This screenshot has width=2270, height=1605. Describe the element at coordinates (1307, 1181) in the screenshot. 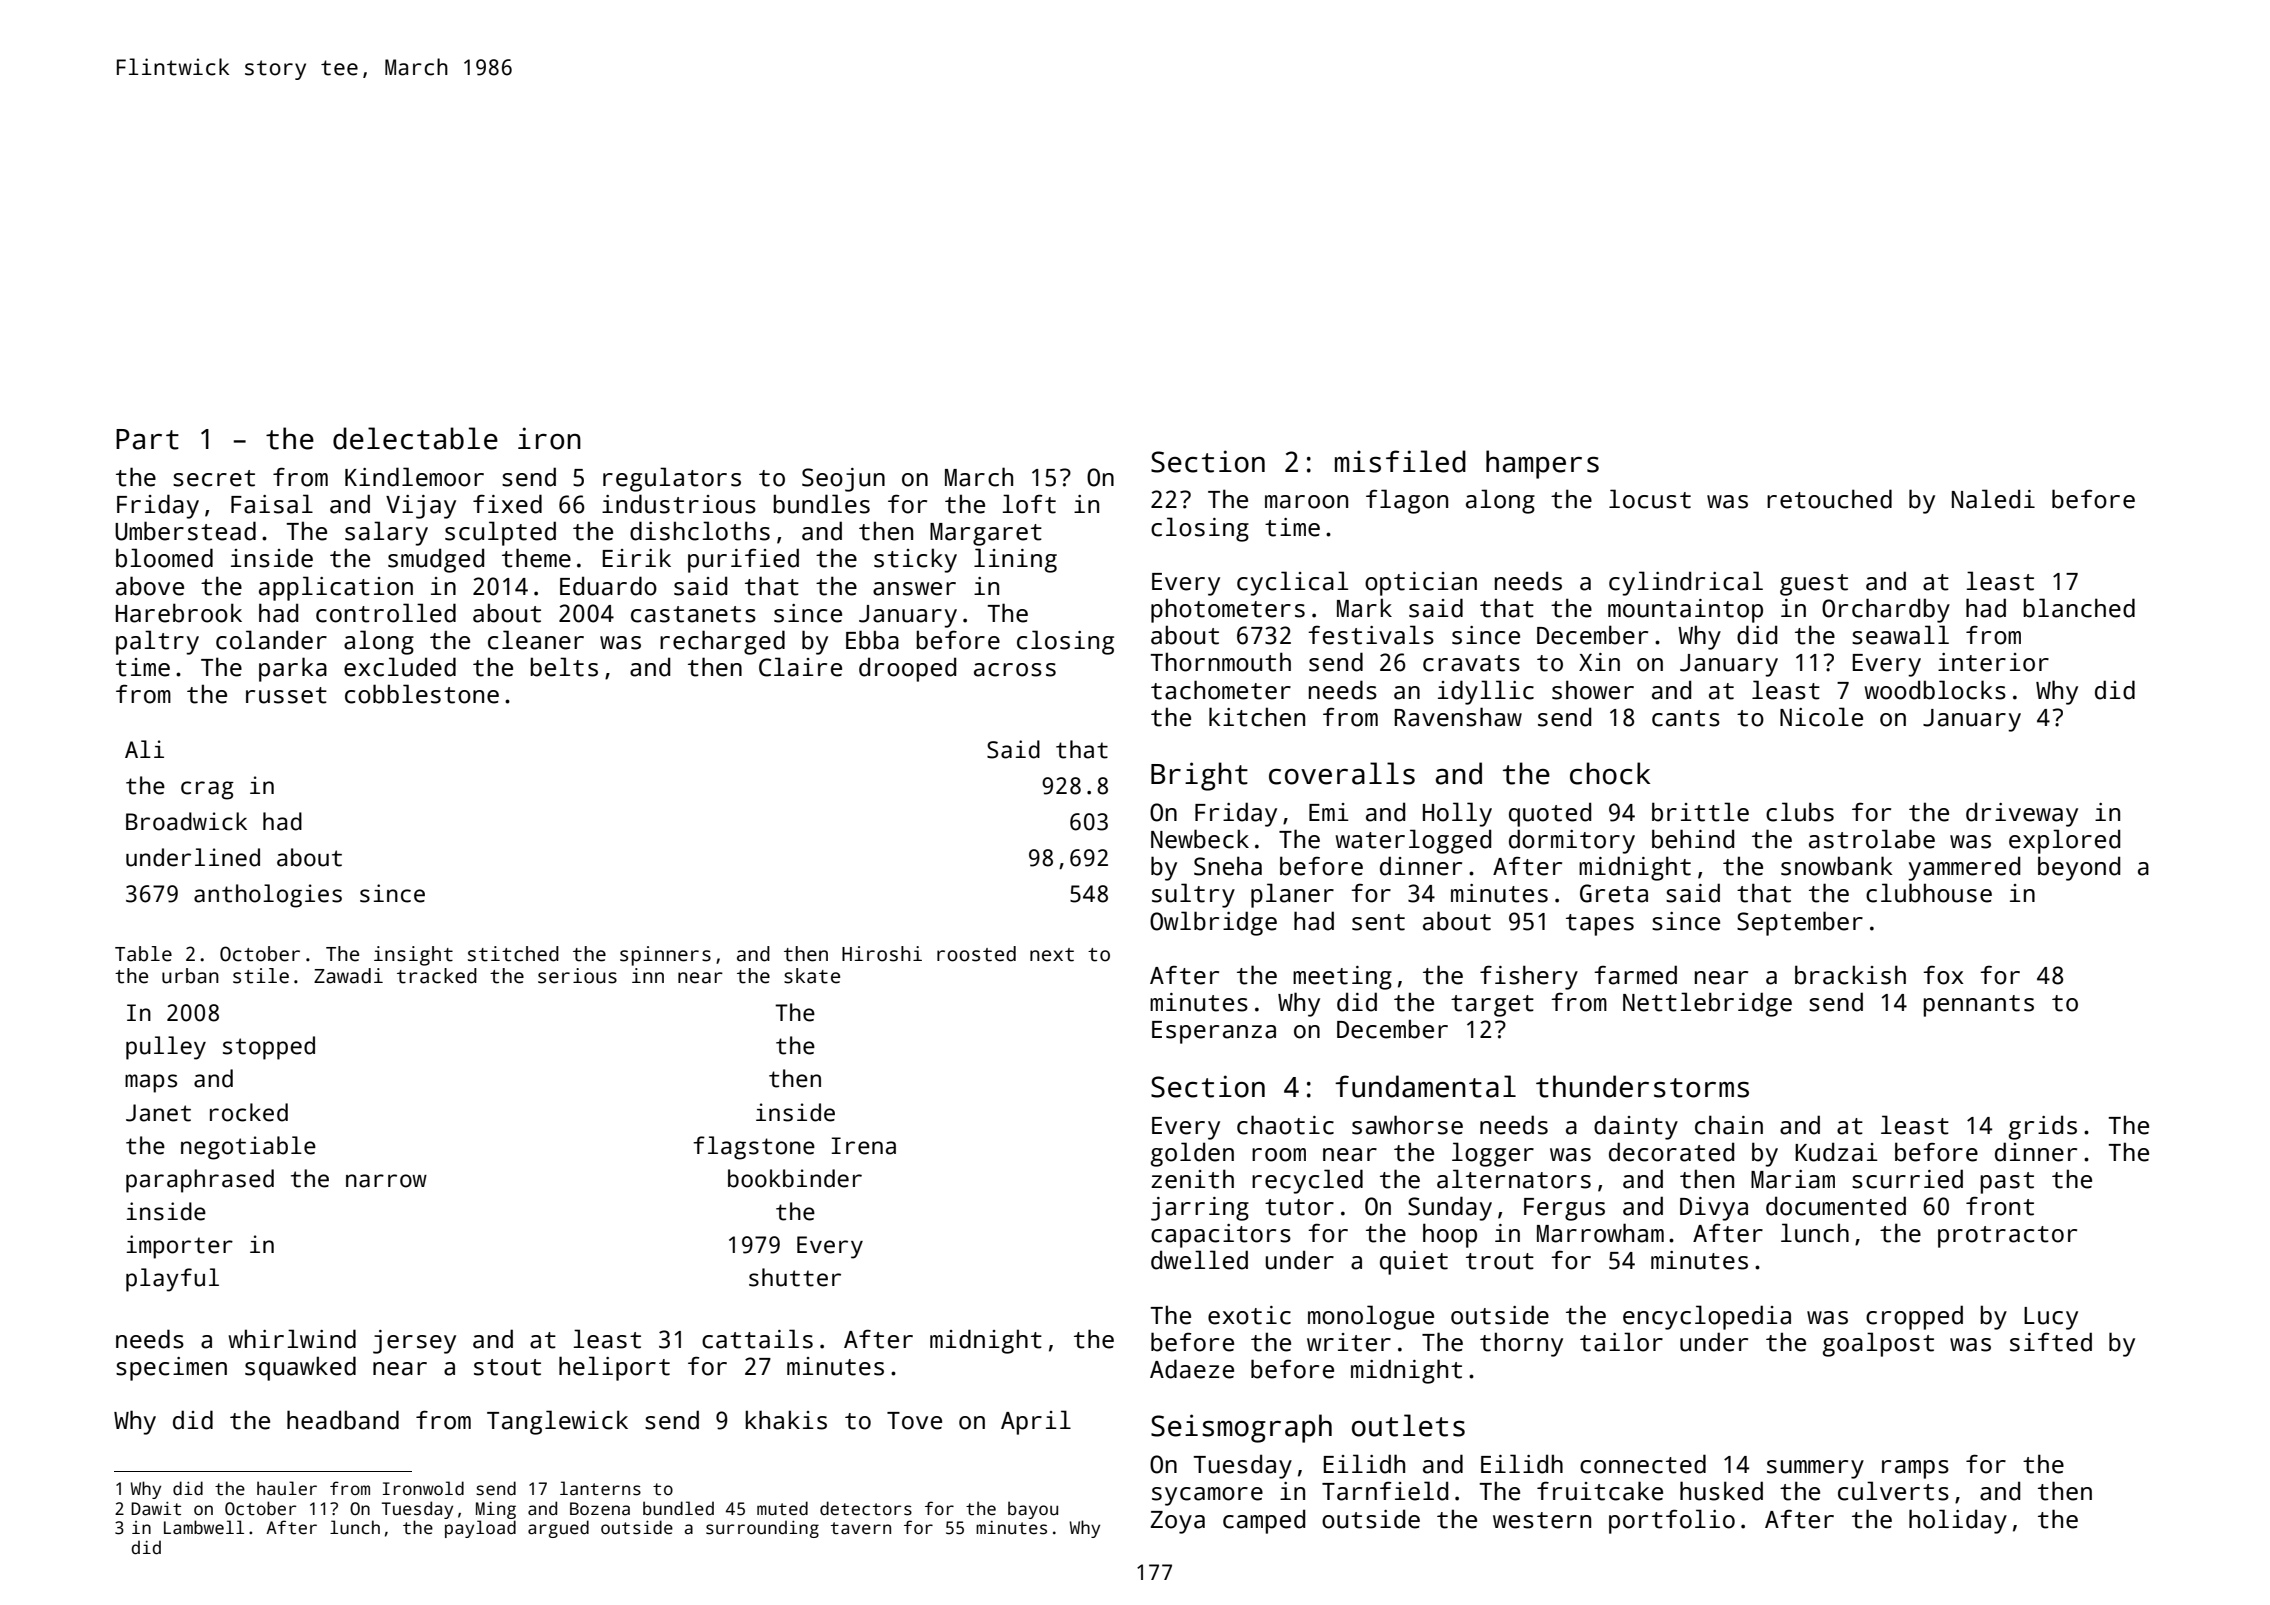

I see `recycled` at that location.
